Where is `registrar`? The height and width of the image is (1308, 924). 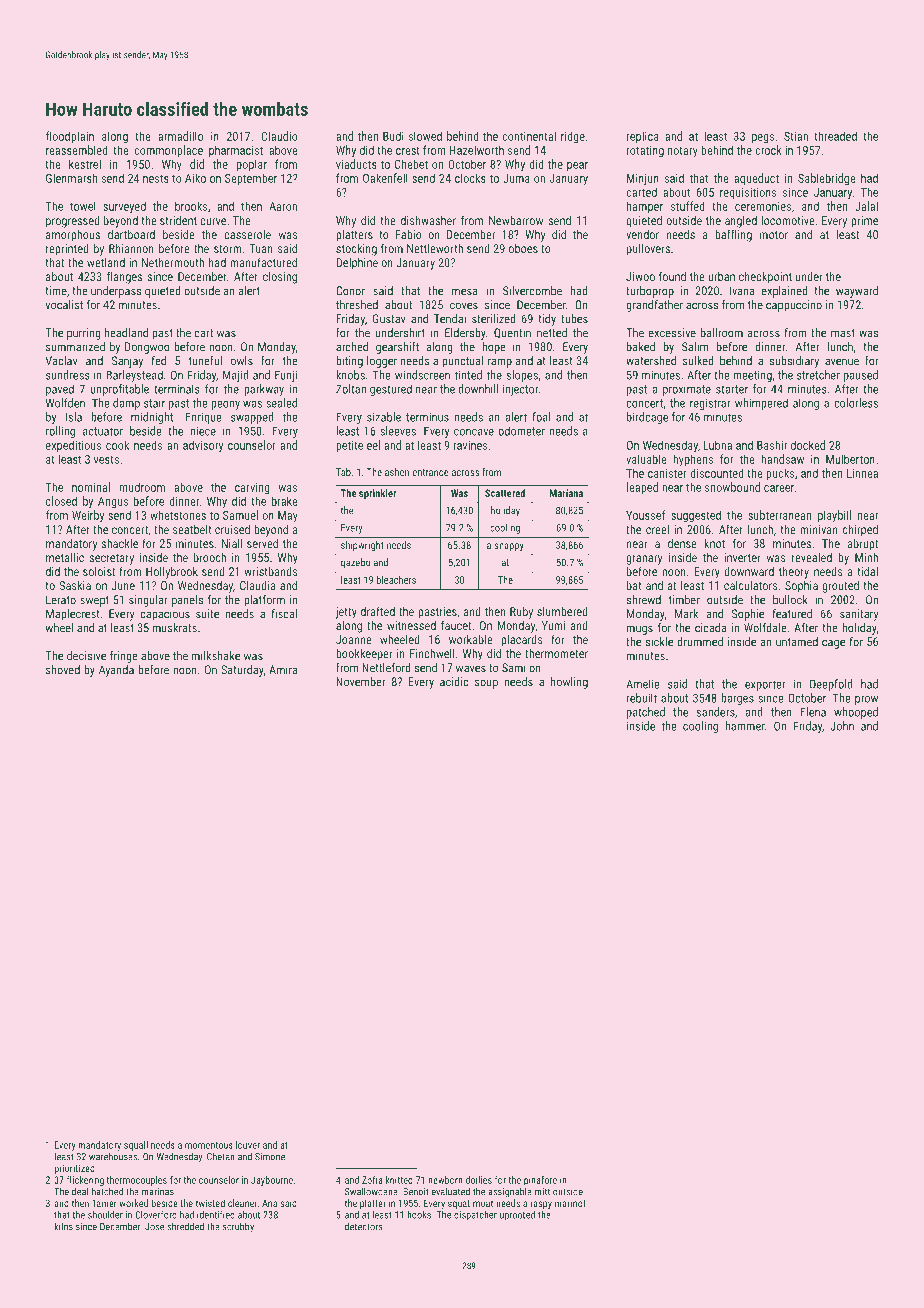
registrar is located at coordinates (710, 404).
